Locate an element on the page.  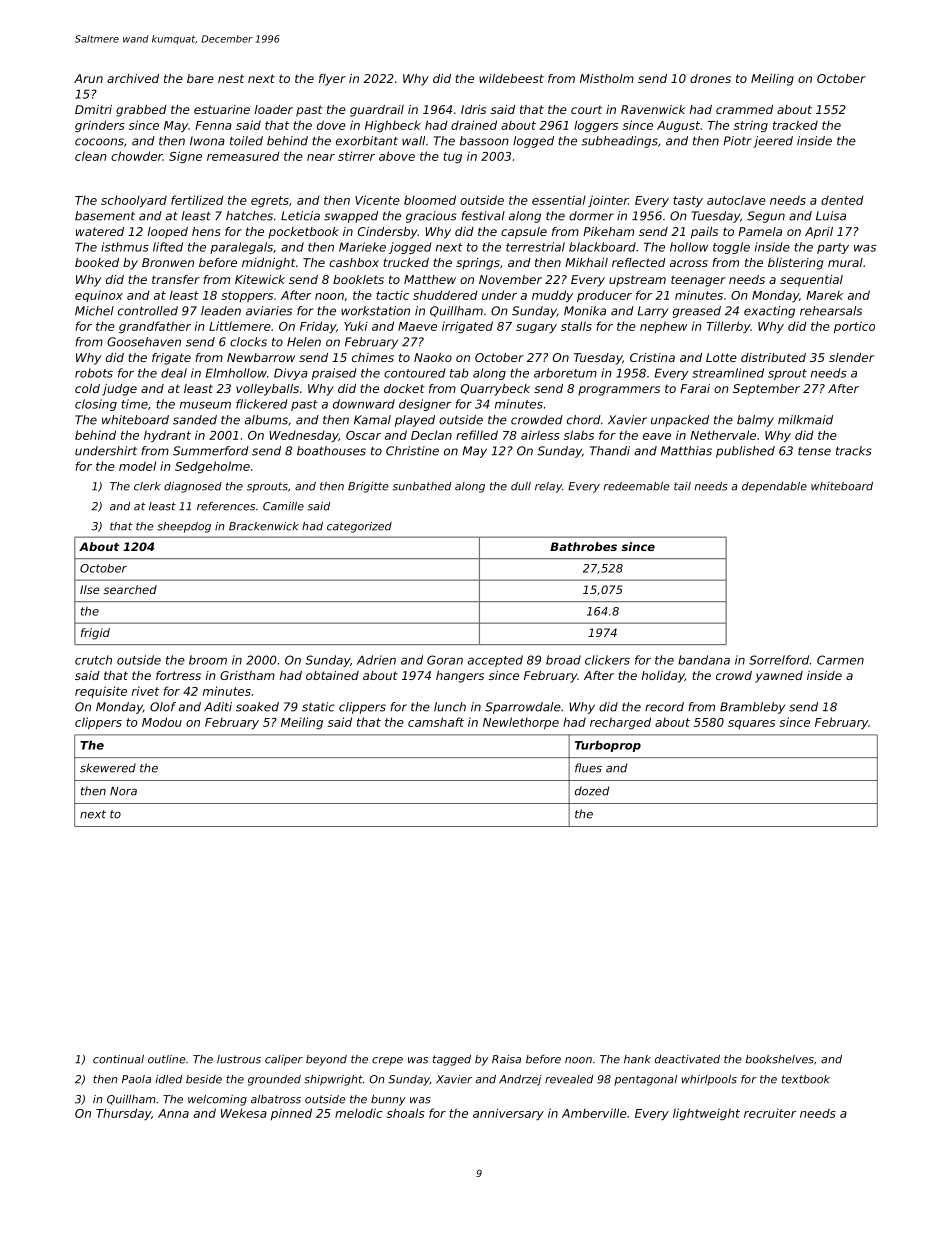
squares is located at coordinates (751, 724).
